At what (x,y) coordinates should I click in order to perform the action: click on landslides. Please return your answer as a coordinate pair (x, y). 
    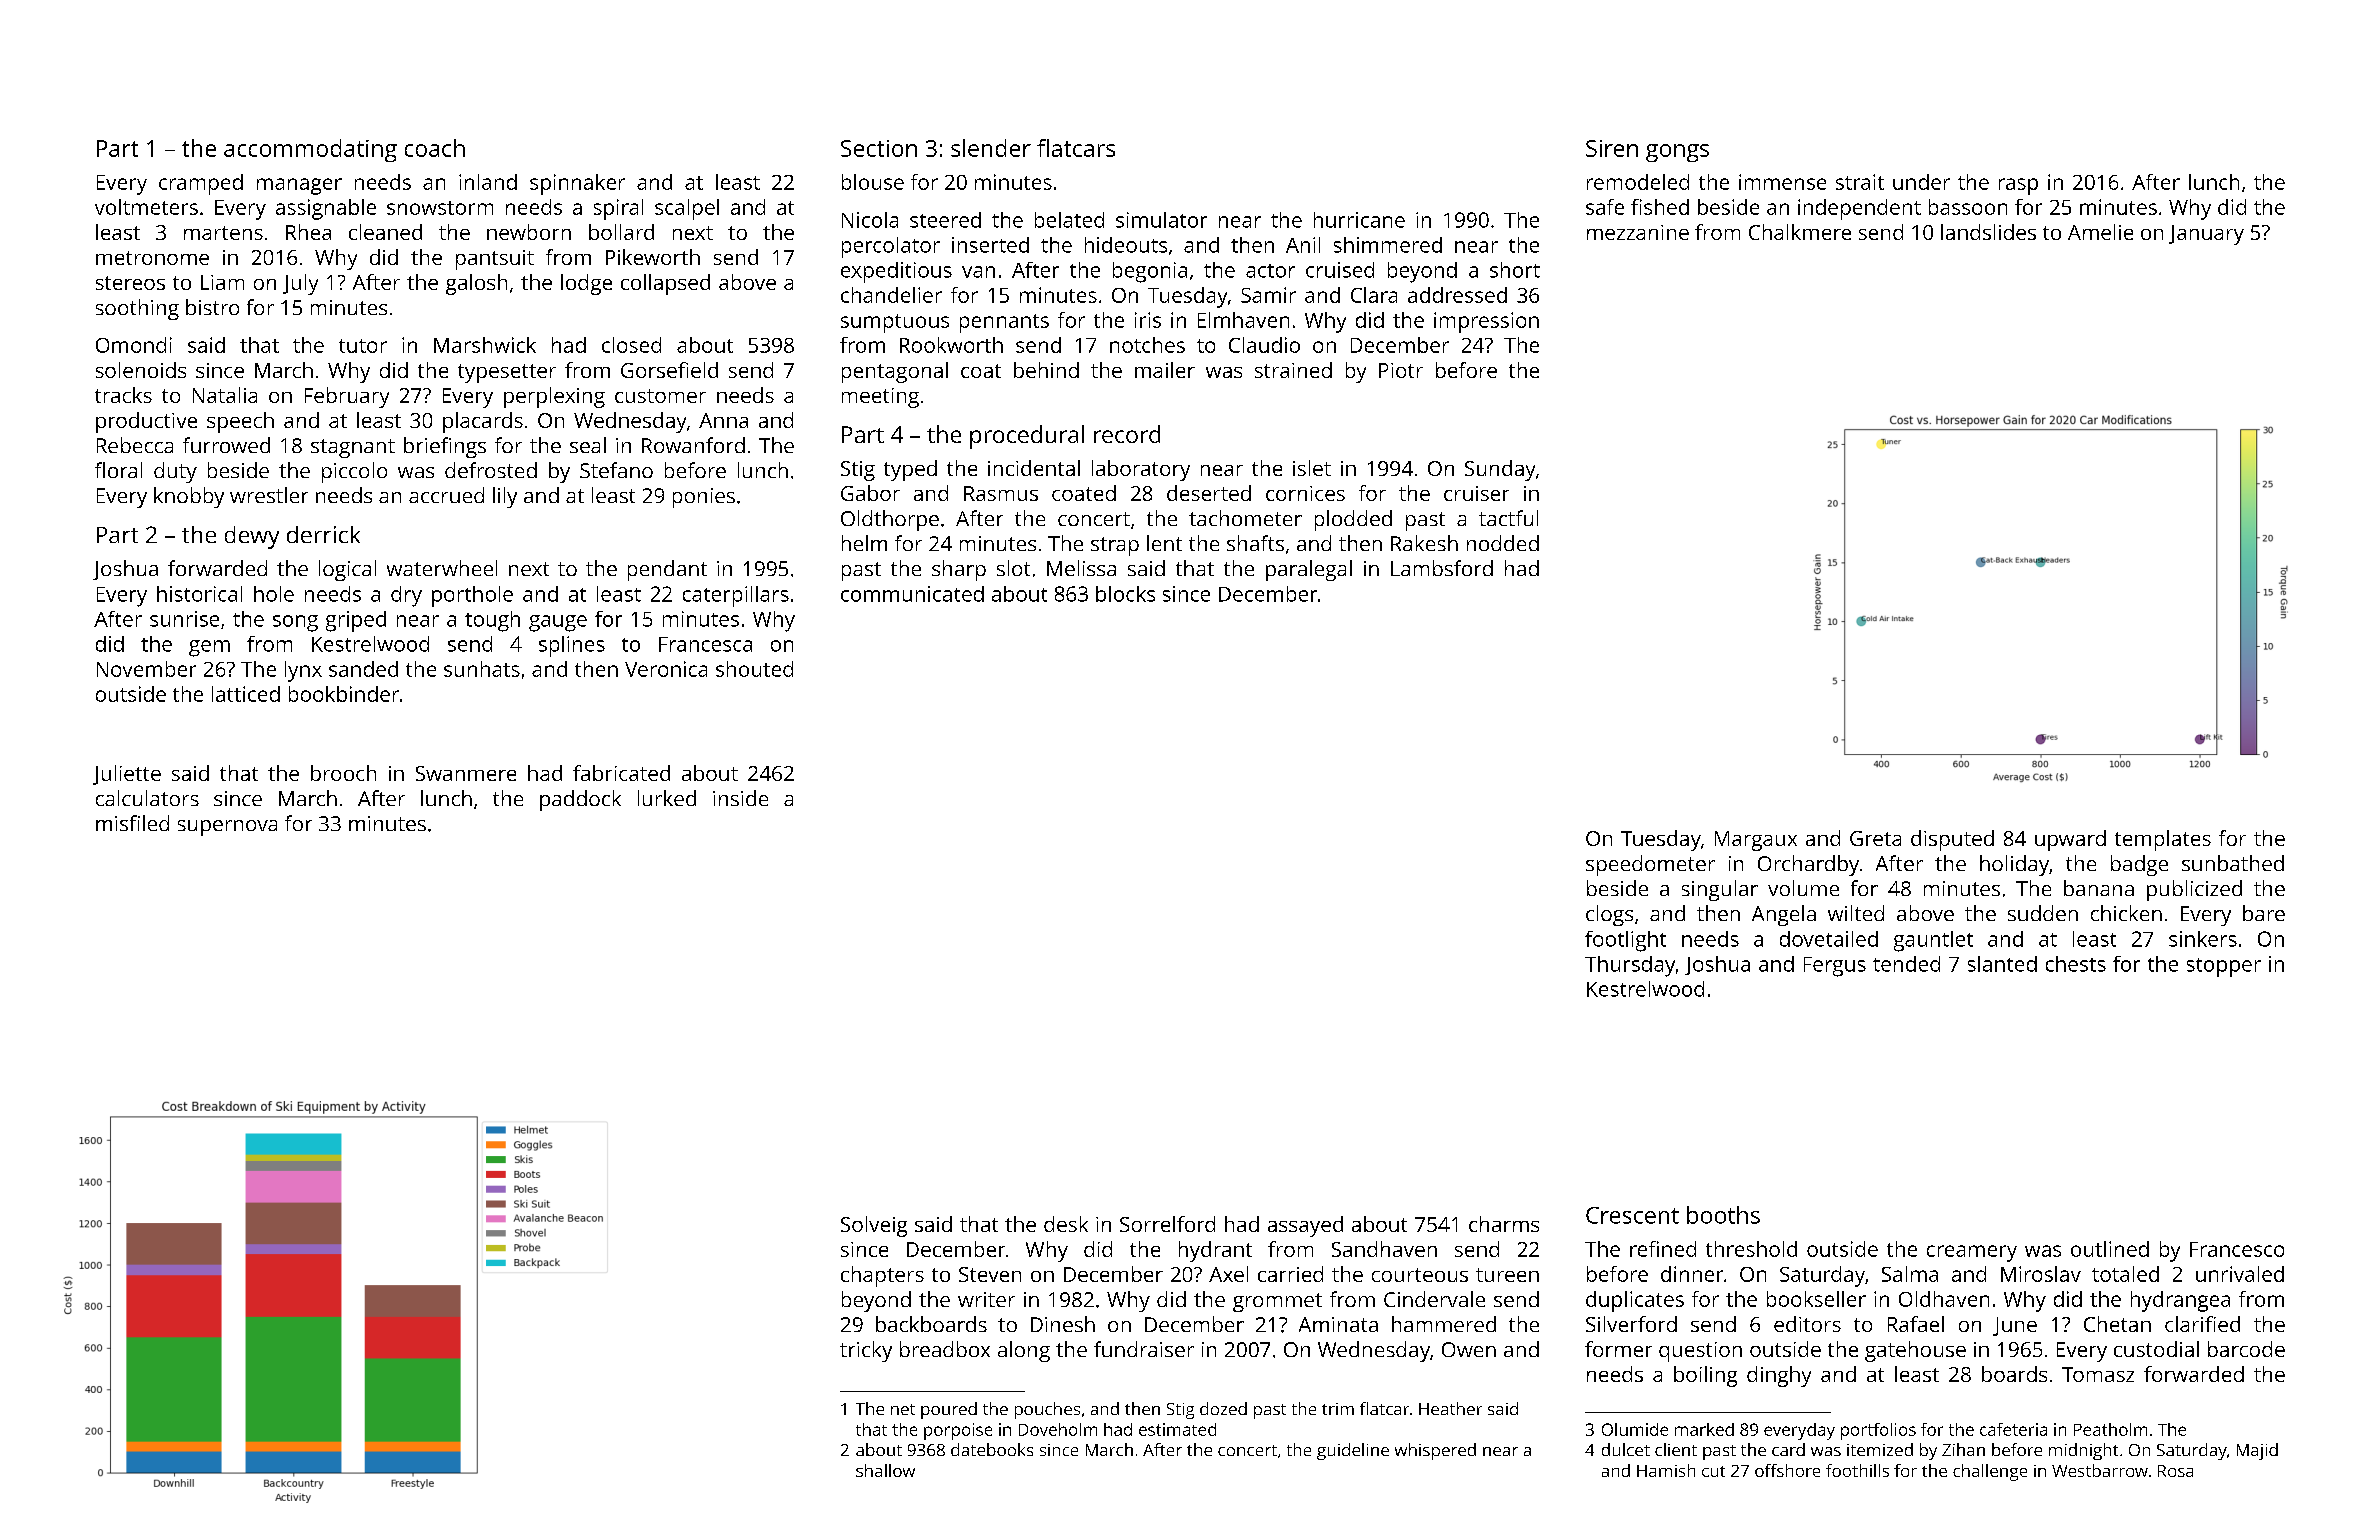
    Looking at the image, I should click on (1988, 232).
